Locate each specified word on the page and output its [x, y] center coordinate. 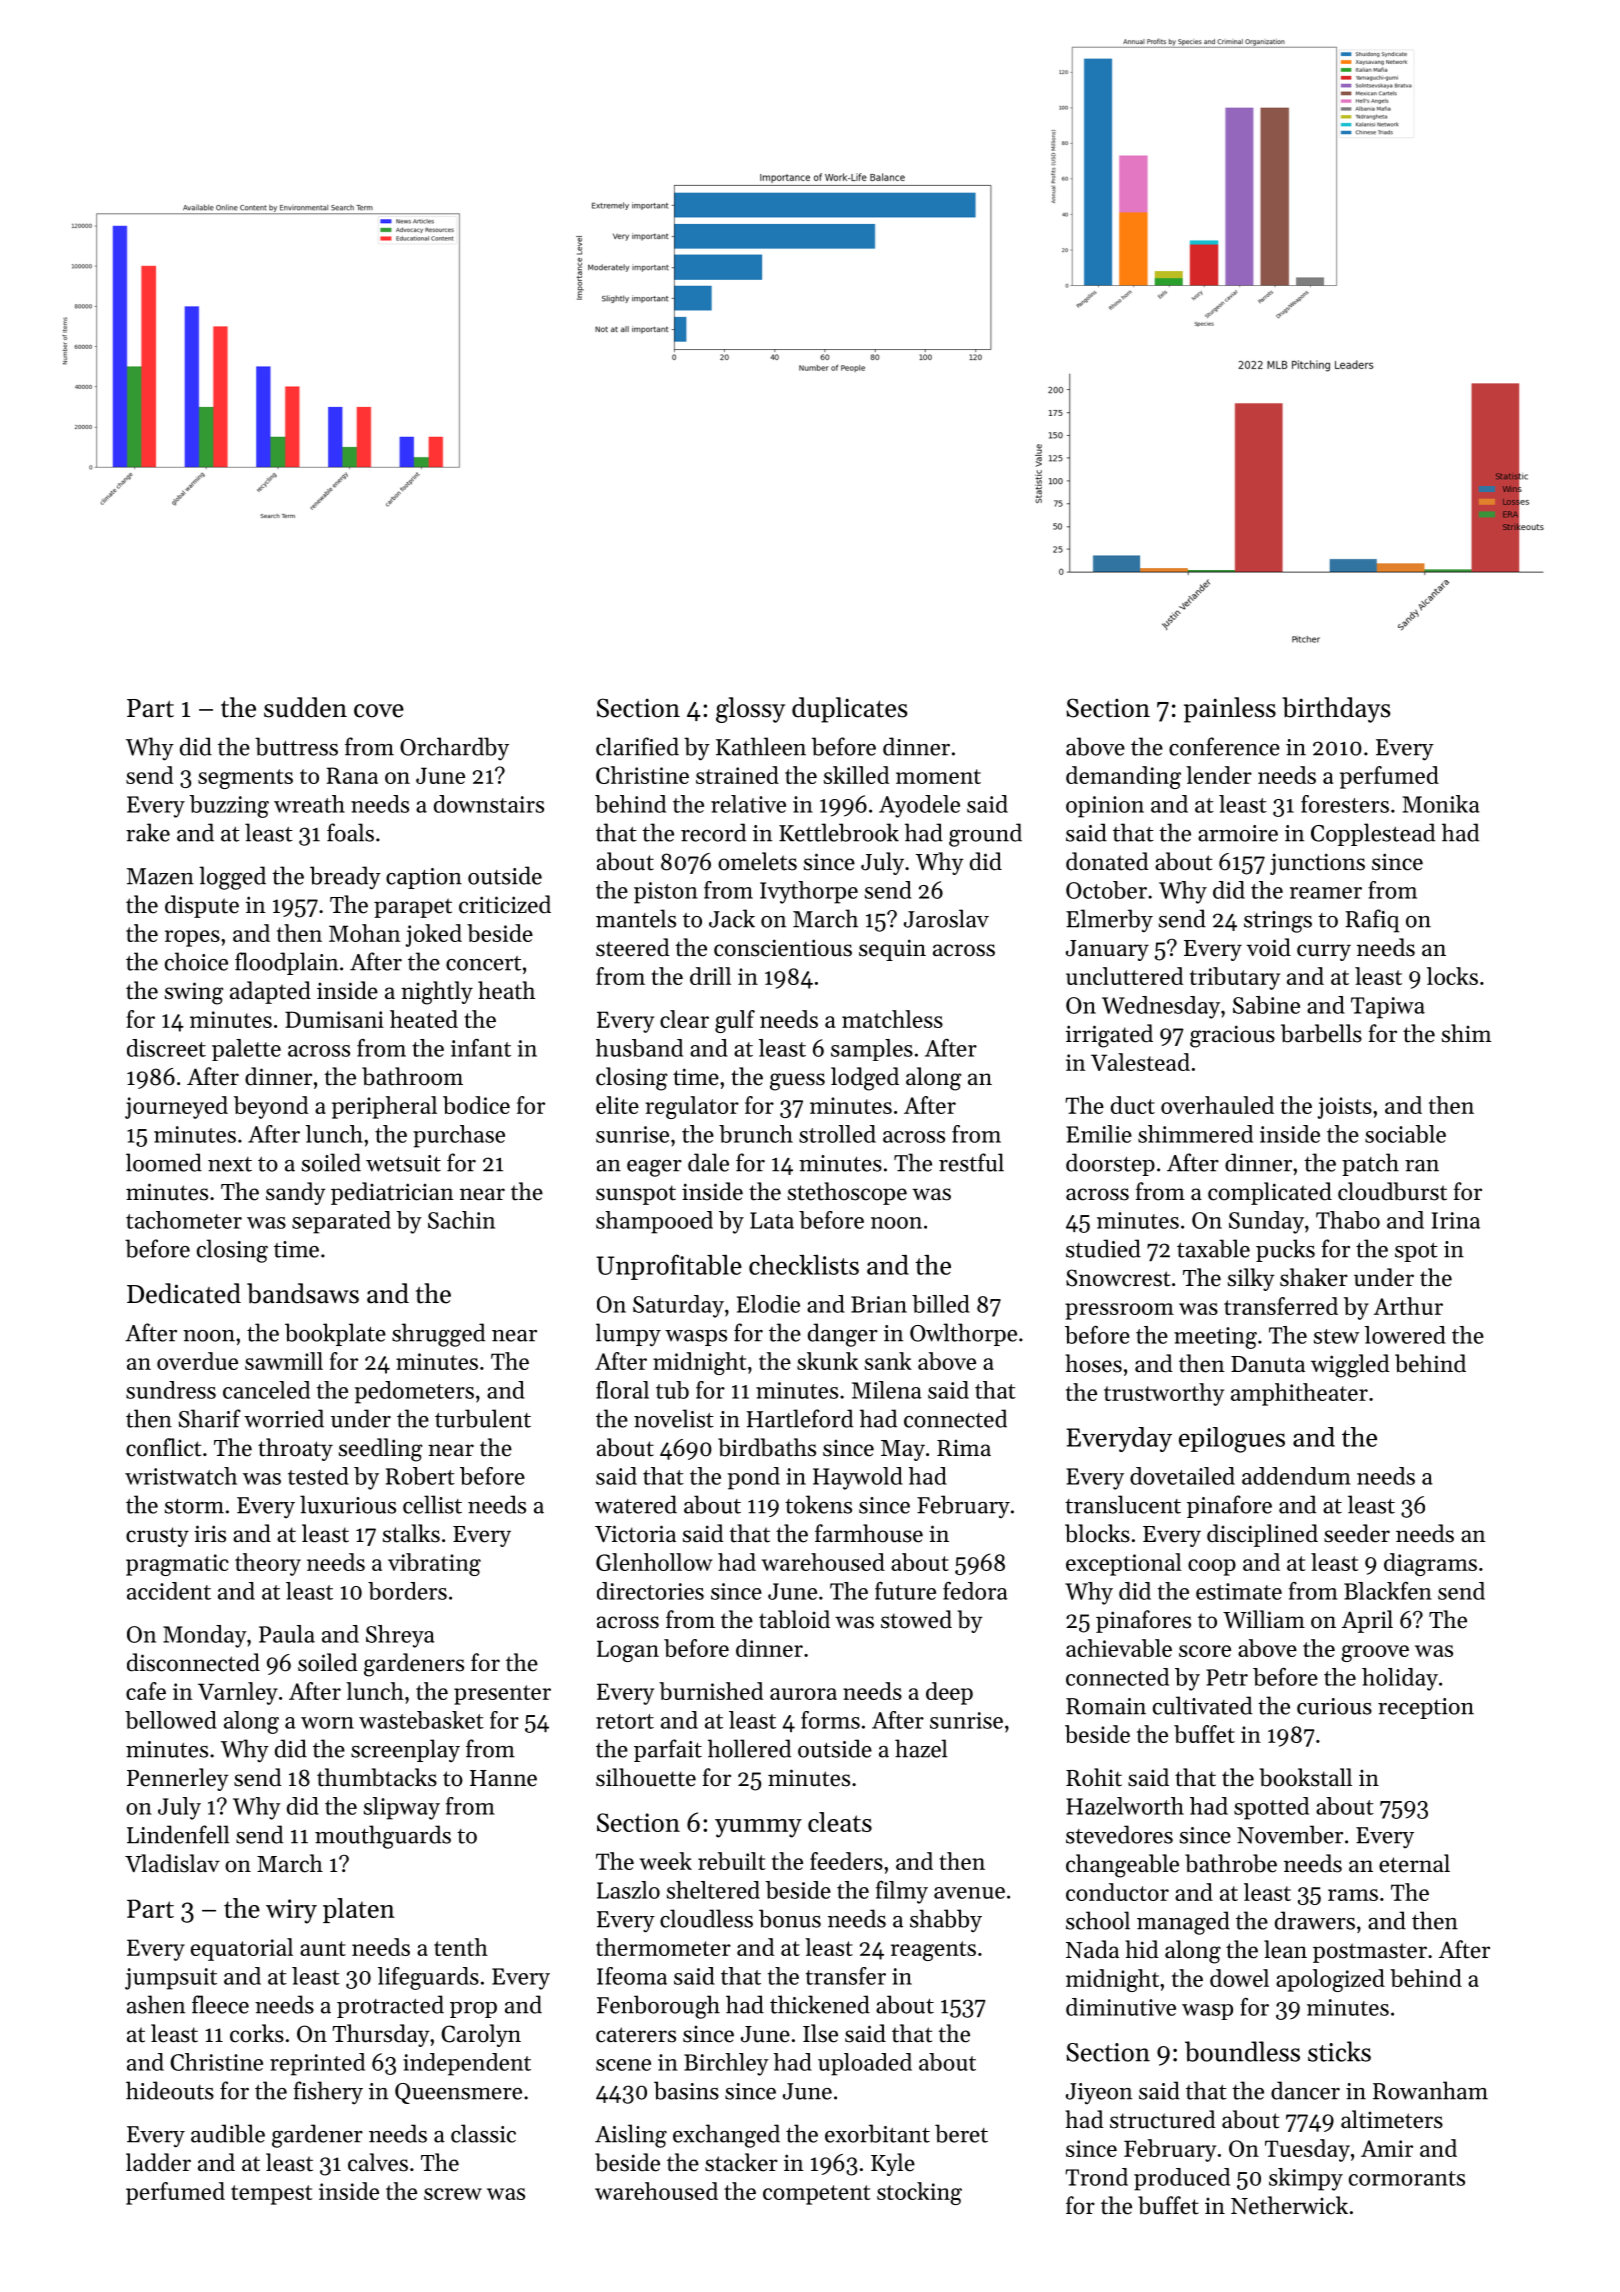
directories [650, 1591]
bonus [790, 1918]
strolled [837, 1134]
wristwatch [181, 1476]
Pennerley [178, 1779]
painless [1230, 710]
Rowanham [1430, 2090]
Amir [1387, 2148]
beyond [271, 1107]
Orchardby [454, 749]
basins [686, 2090]
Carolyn [481, 2035]
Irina [1456, 1220]
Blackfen [1388, 1591]
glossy [750, 710]
